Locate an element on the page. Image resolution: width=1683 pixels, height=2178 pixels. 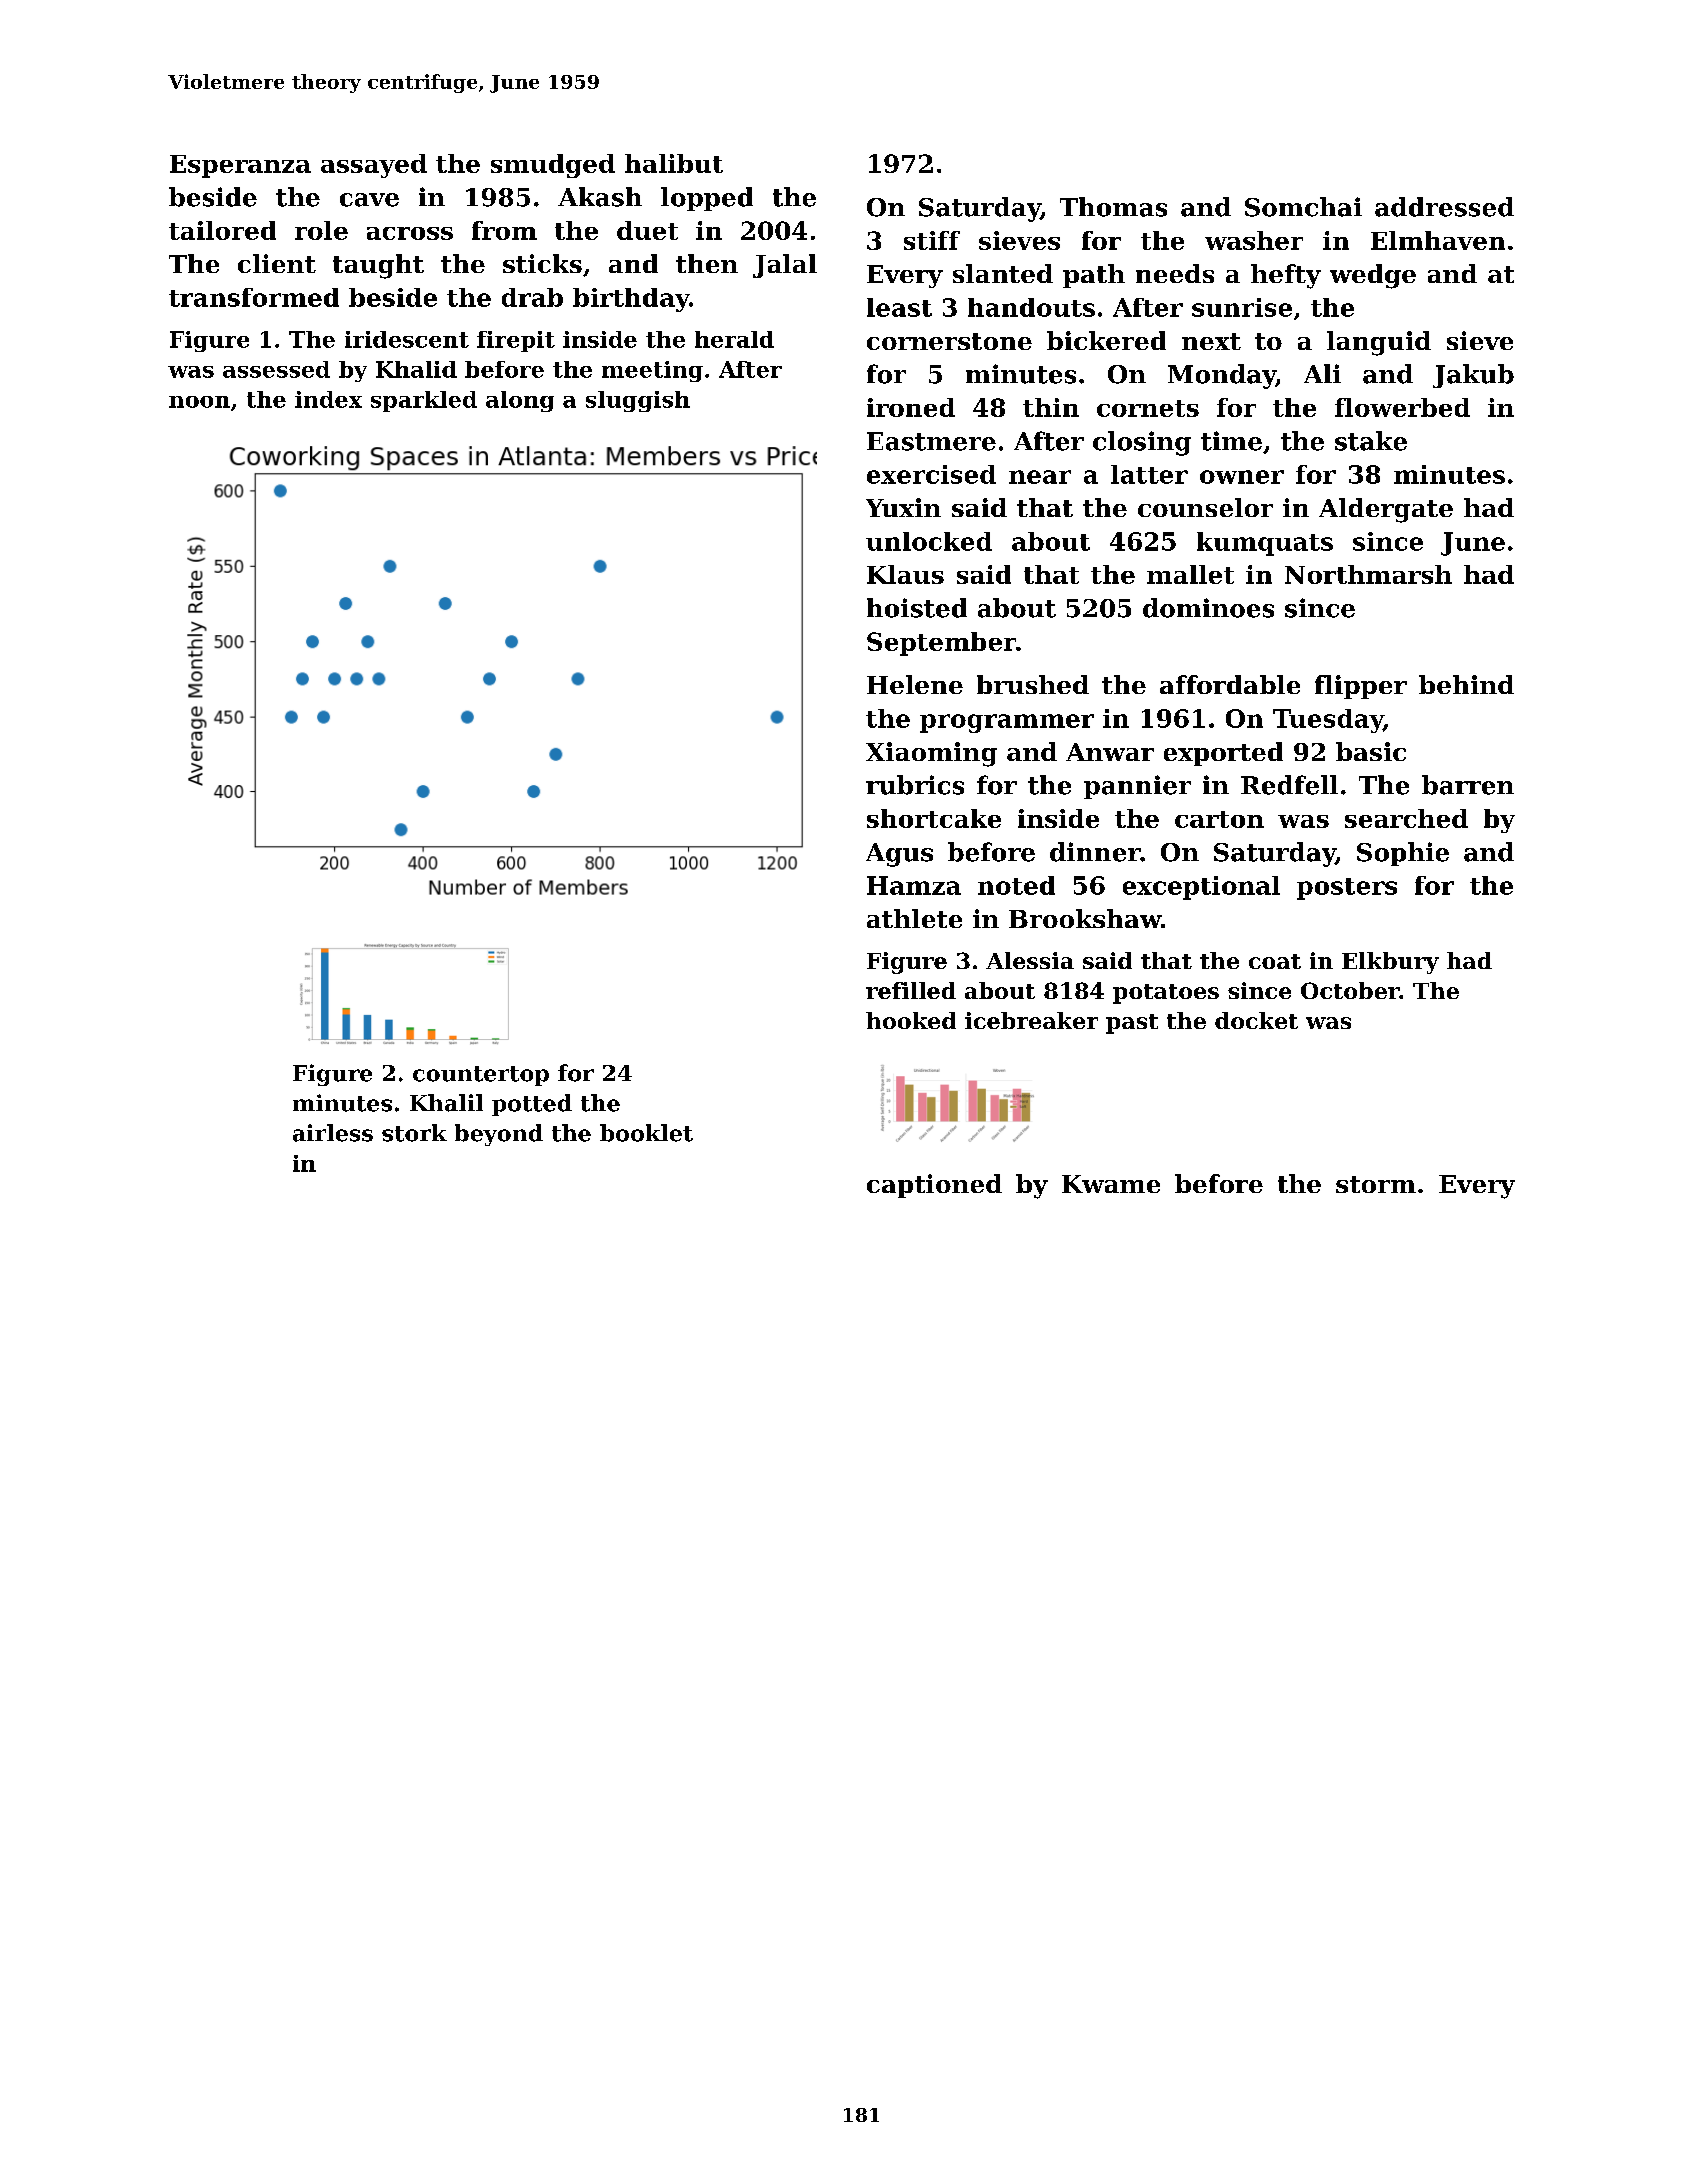
rubrics is located at coordinates (915, 785).
